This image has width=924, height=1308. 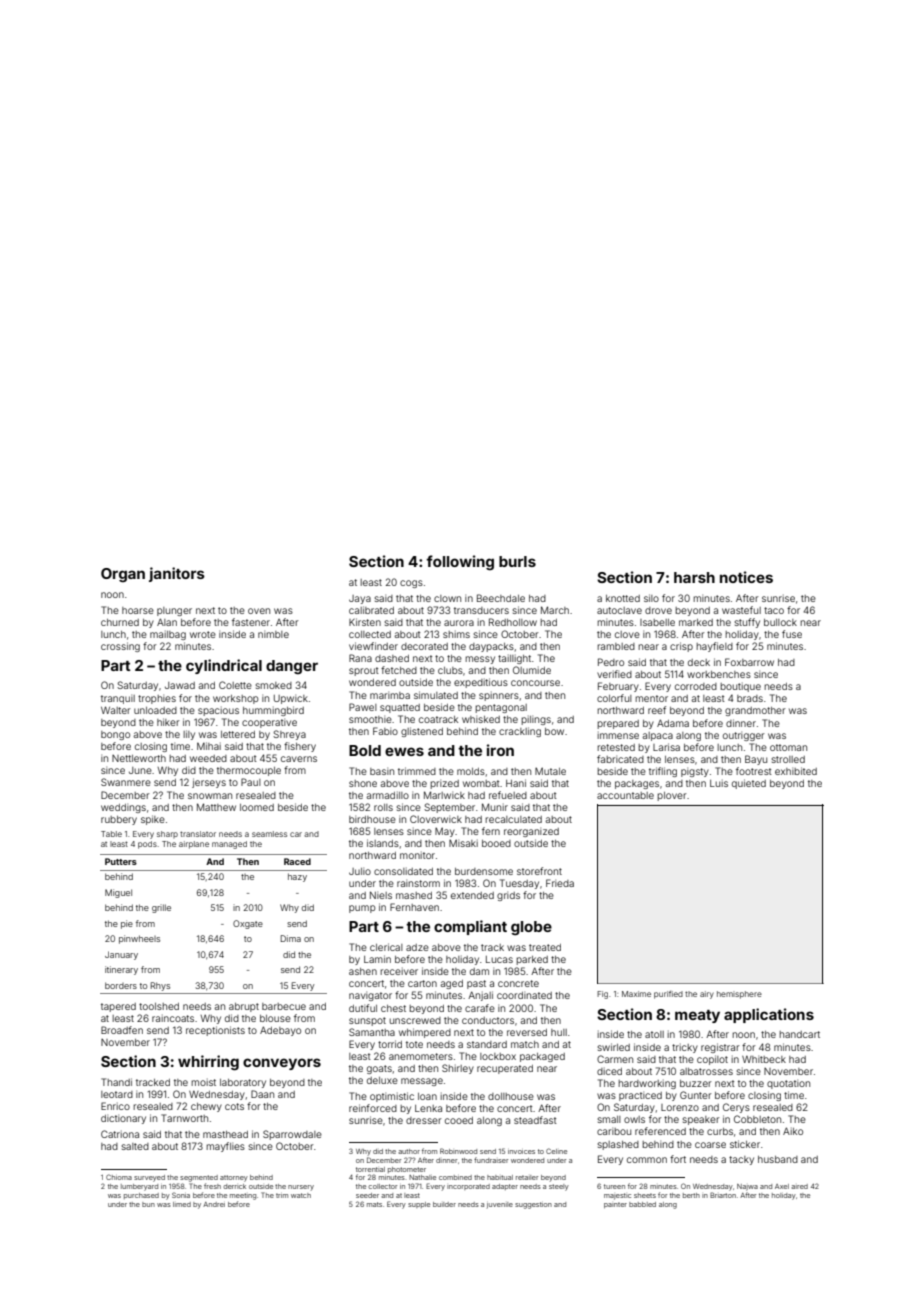 I want to click on notices, so click(x=746, y=577).
